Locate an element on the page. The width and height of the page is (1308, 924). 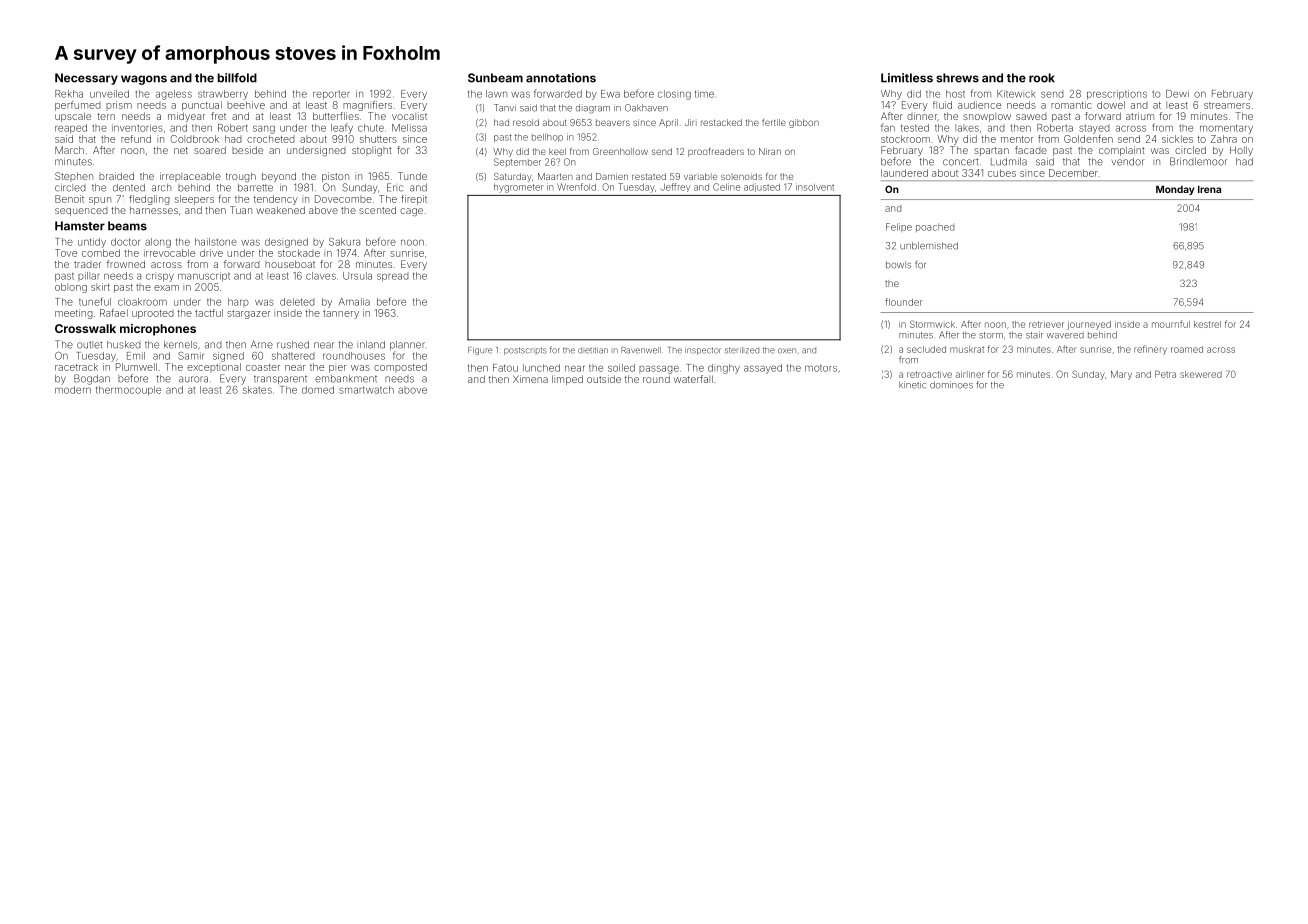
smartwatch is located at coordinates (366, 390).
